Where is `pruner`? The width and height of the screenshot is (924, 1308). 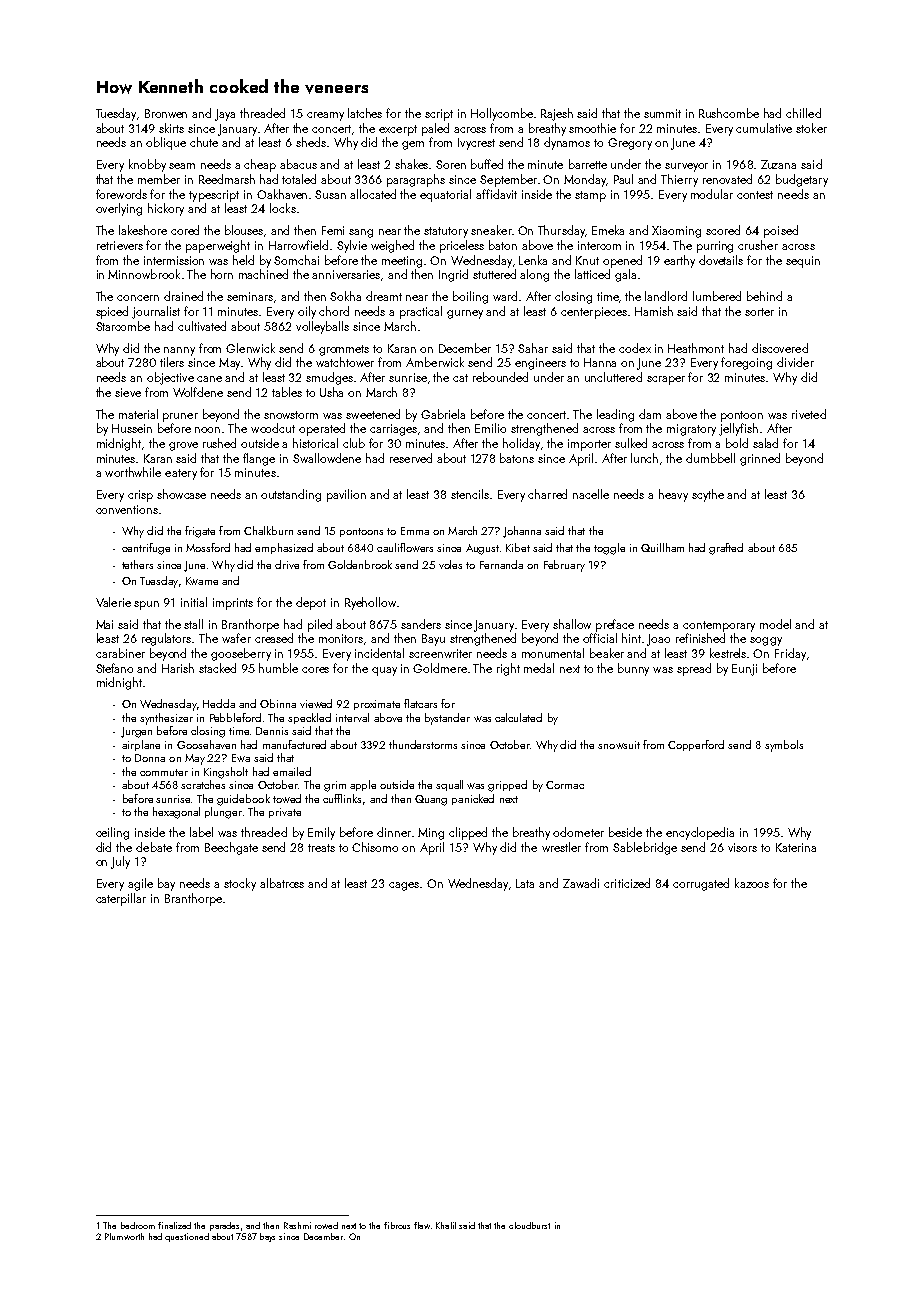 pruner is located at coordinates (180, 417).
